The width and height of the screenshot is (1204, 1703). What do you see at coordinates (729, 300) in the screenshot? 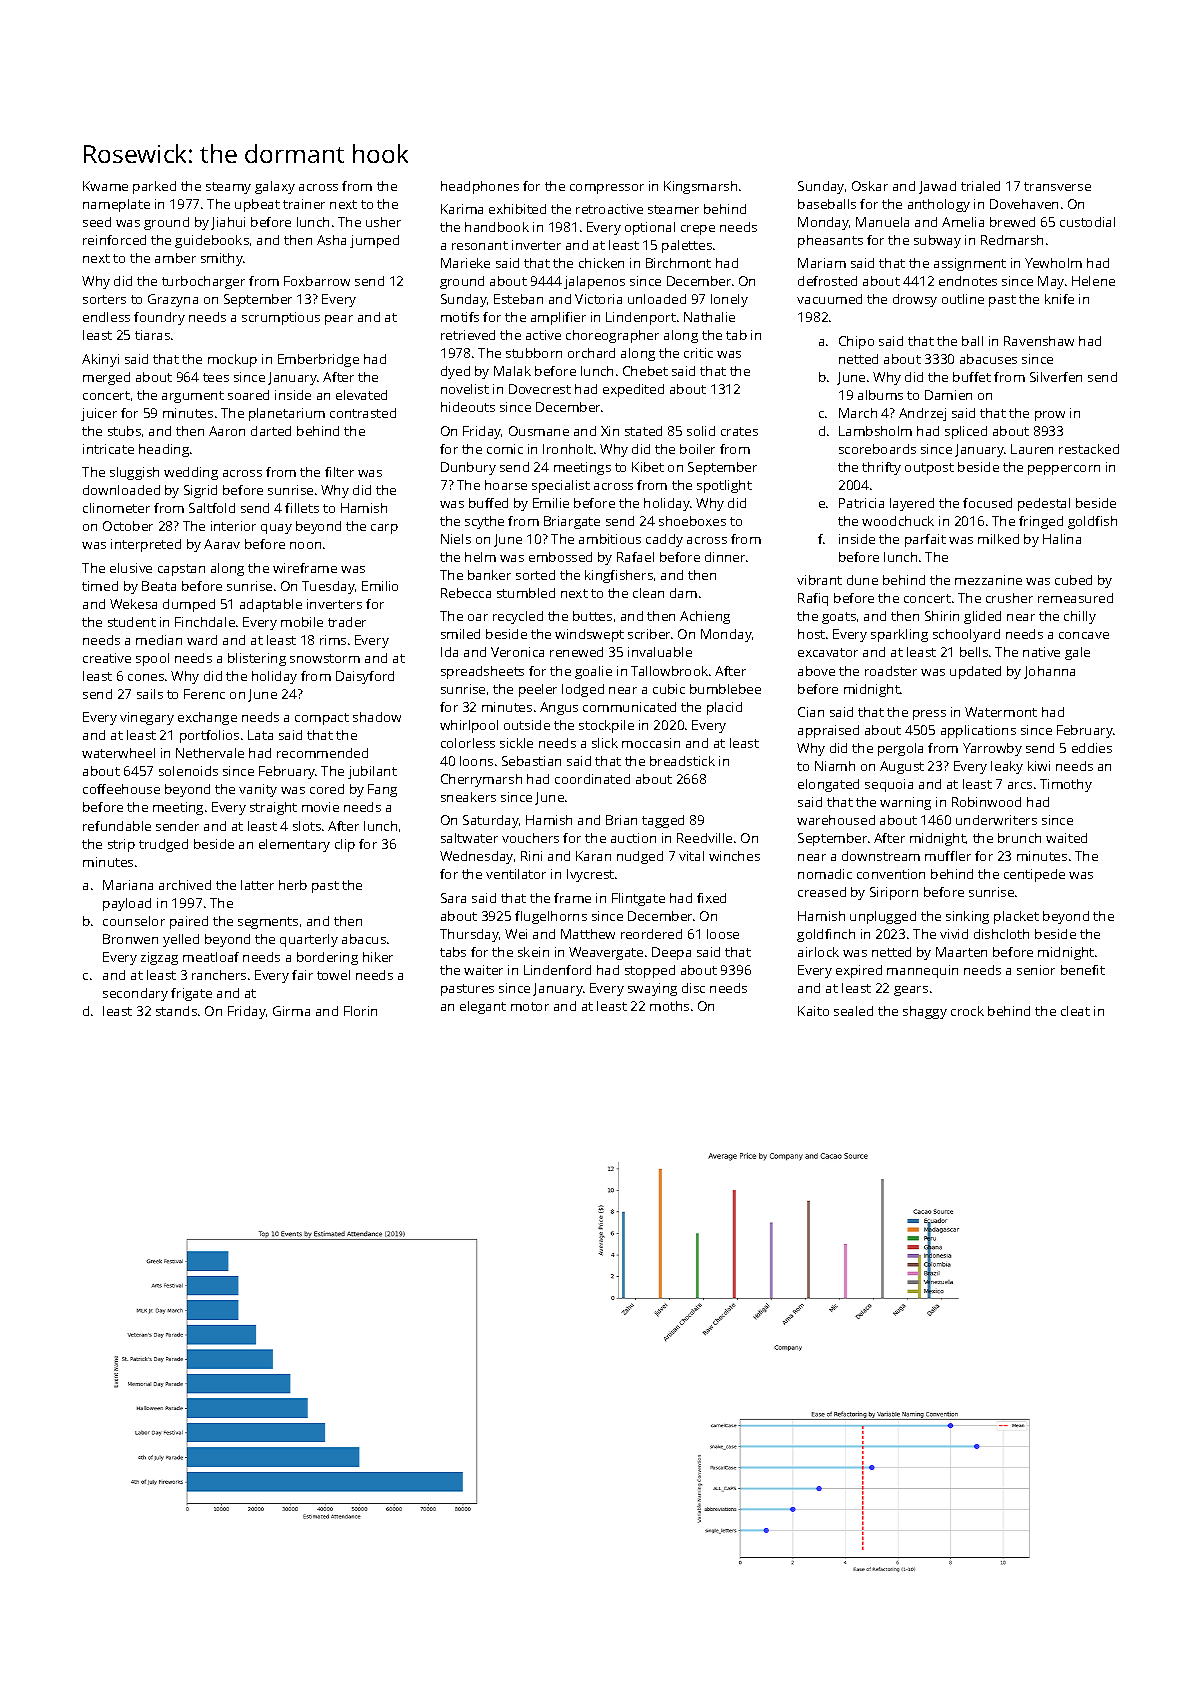
I see `lonely` at bounding box center [729, 300].
